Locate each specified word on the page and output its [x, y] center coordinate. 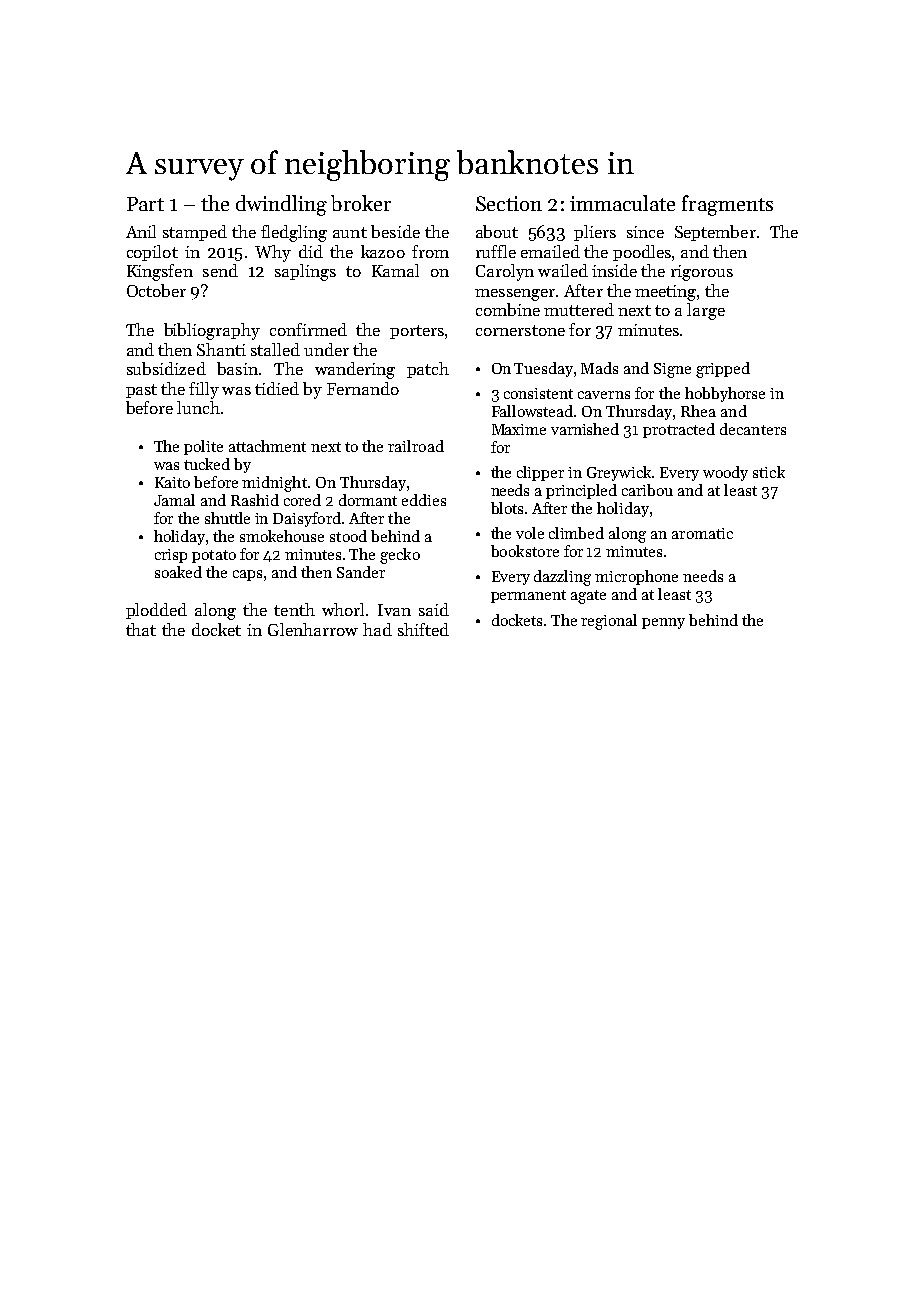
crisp [171, 556]
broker [361, 203]
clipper [540, 473]
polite [203, 447]
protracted [679, 430]
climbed [576, 533]
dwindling [281, 205]
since [645, 232]
